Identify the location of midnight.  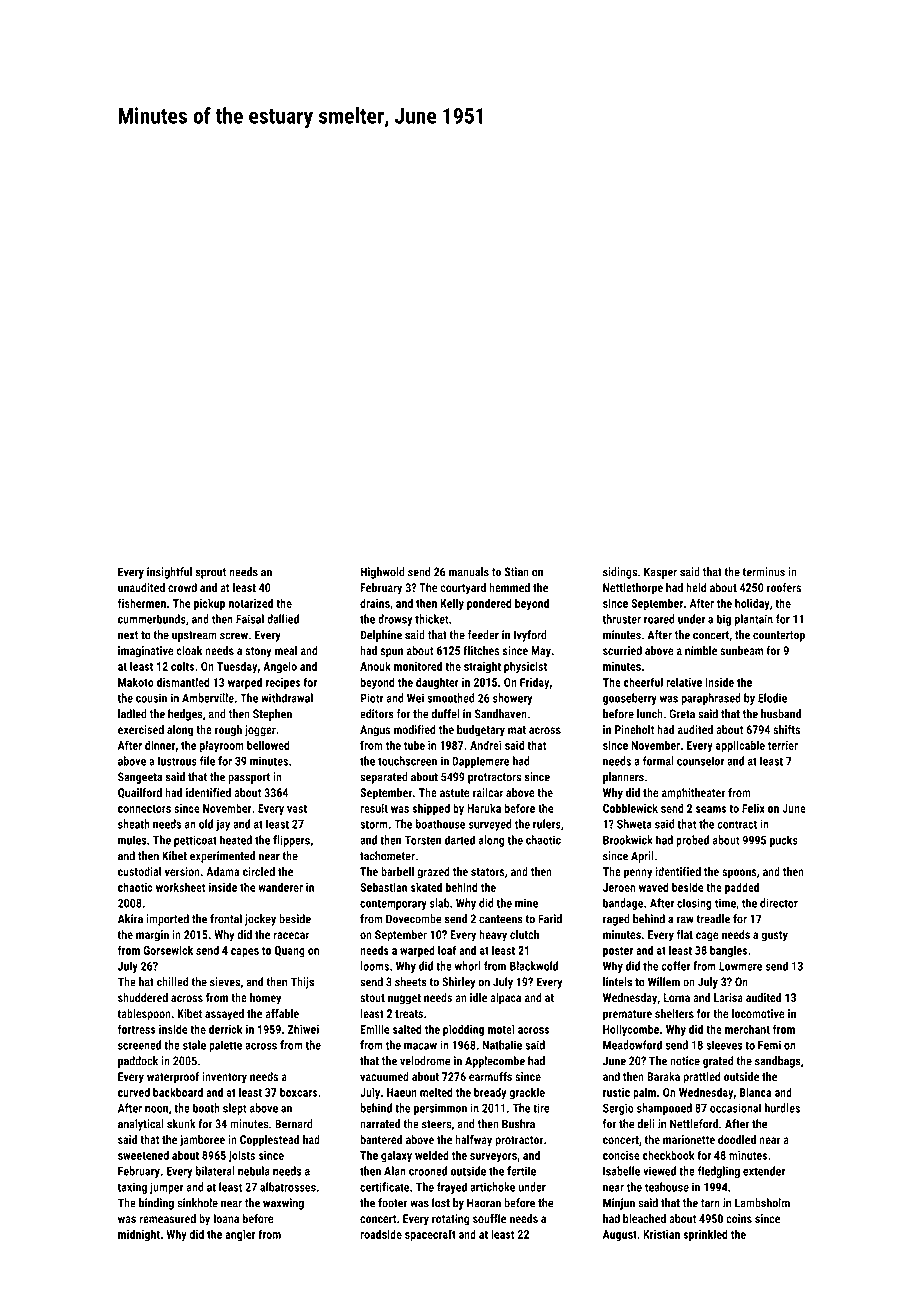
(139, 1235).
